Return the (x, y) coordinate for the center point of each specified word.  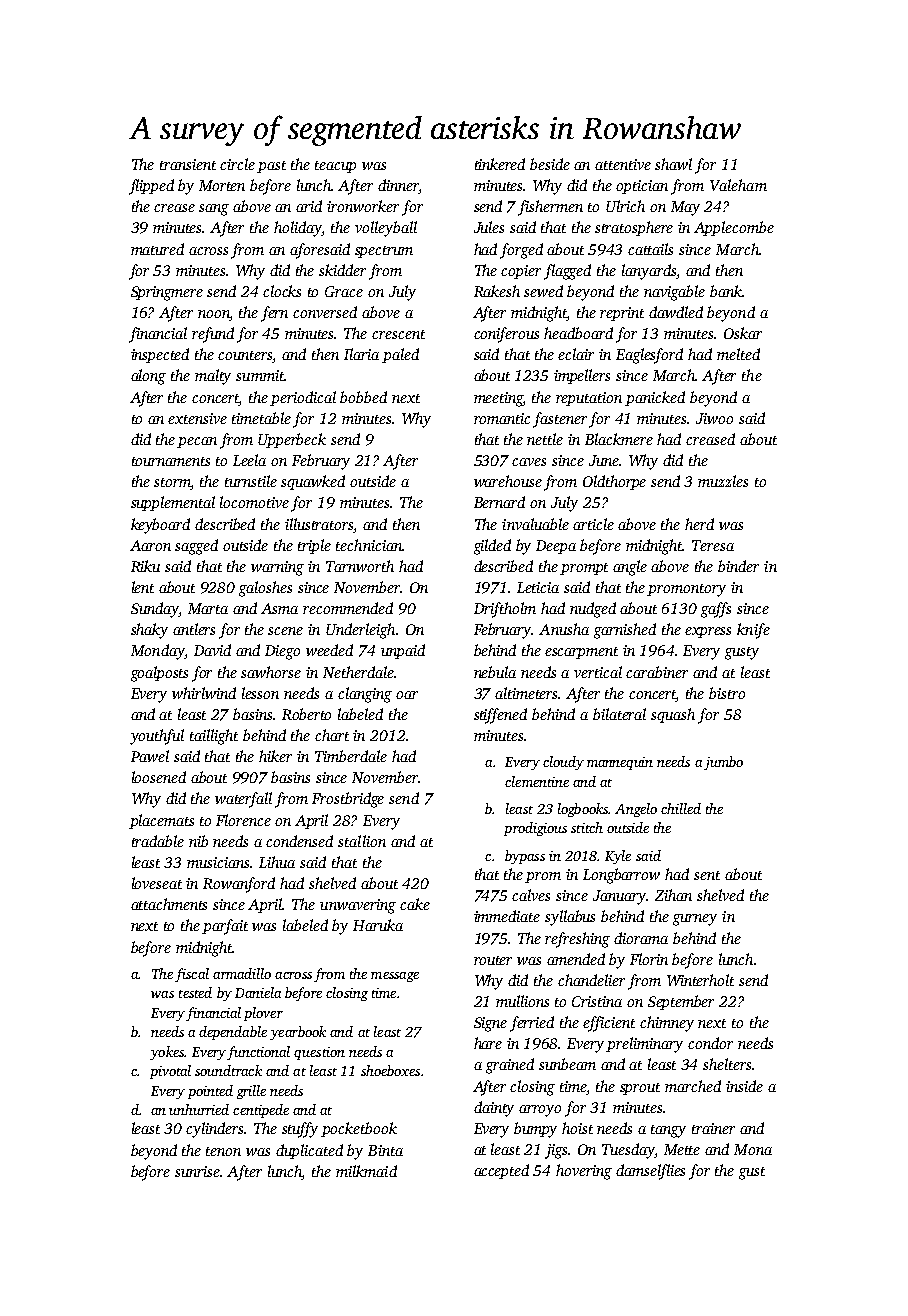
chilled (681, 808)
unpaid (403, 651)
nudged (593, 610)
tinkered (500, 164)
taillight (214, 737)
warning (277, 568)
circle (237, 164)
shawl (673, 164)
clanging (365, 695)
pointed (210, 1092)
